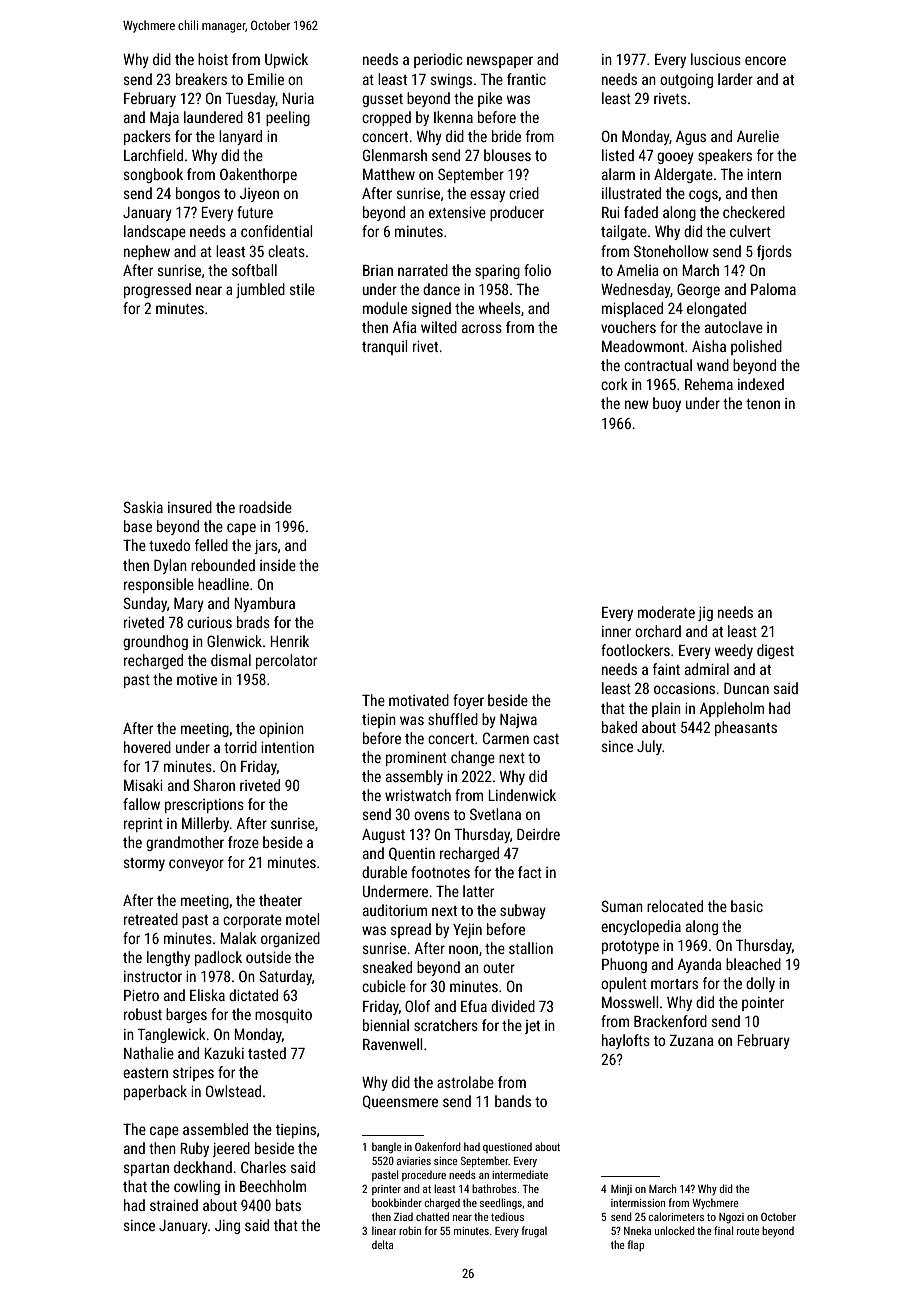 The image size is (924, 1308). Describe the element at coordinates (273, 1186) in the screenshot. I see `Beechholm` at that location.
